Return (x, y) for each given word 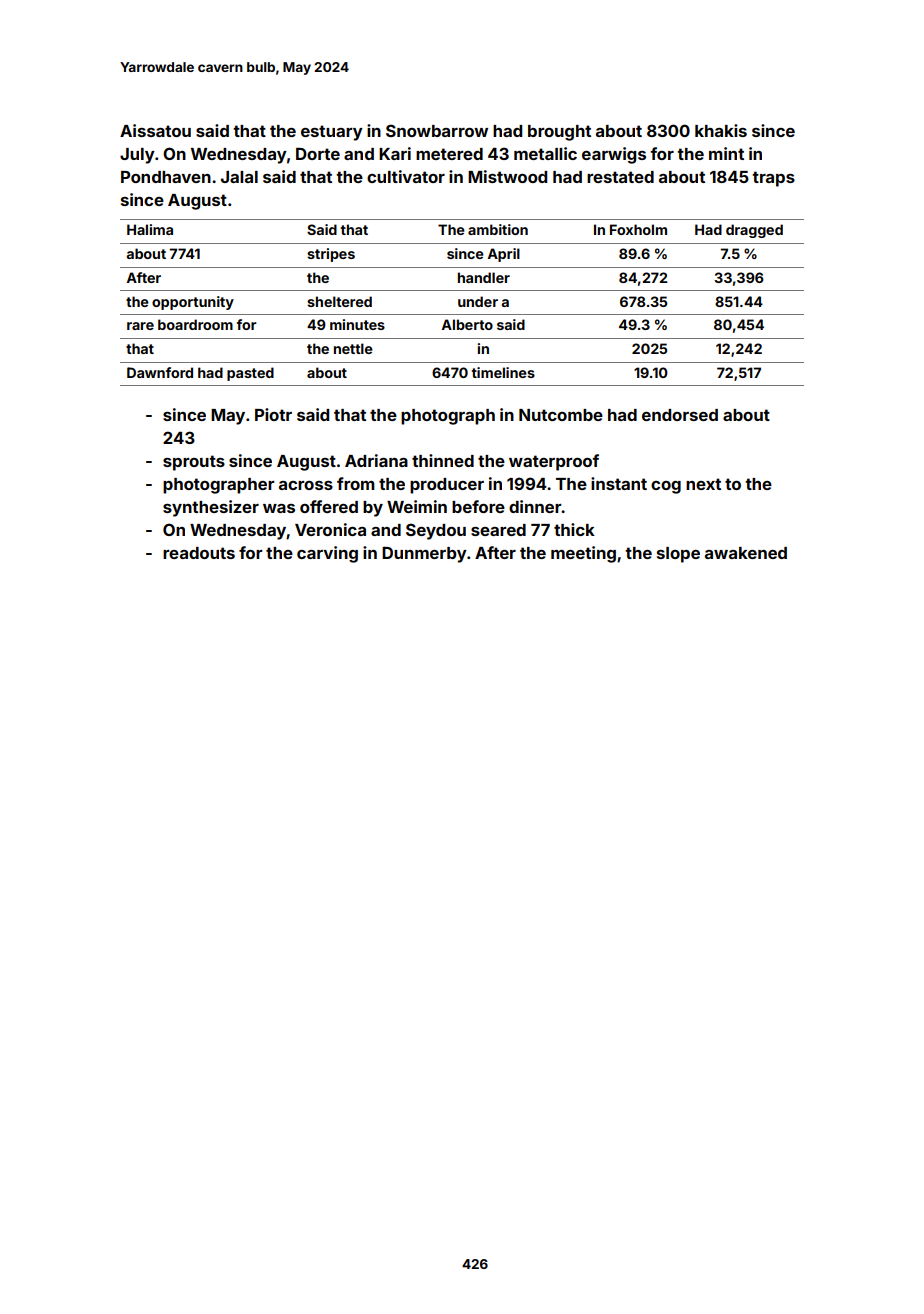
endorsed (680, 415)
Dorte (318, 153)
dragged (754, 231)
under (478, 301)
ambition (498, 229)
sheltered (339, 301)
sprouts (194, 463)
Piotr (273, 414)
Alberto (467, 324)
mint (726, 153)
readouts (199, 553)
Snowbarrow (437, 130)
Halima (150, 229)
